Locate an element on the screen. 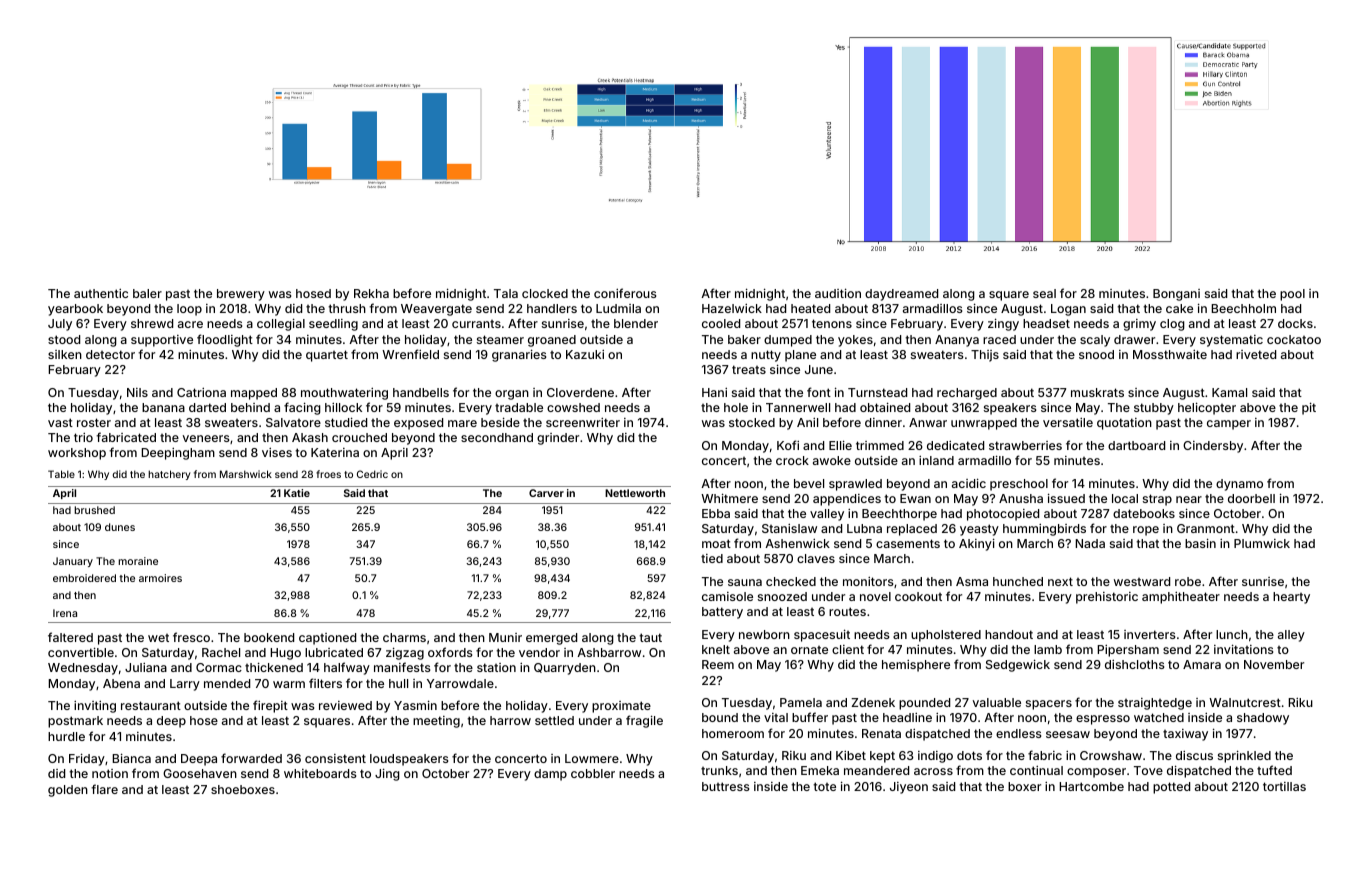  stood is located at coordinates (64, 339).
